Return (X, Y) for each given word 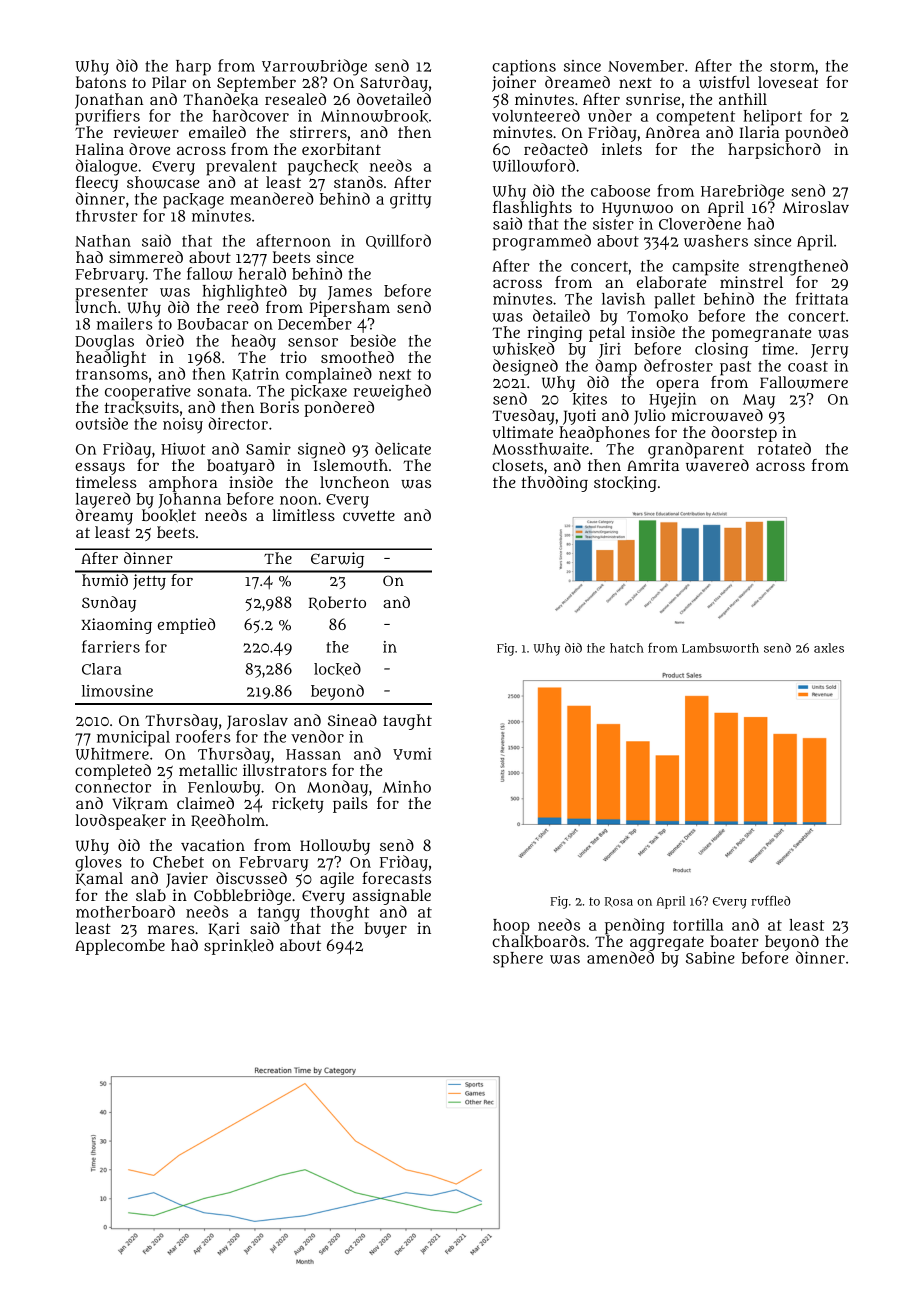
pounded (816, 134)
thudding (554, 484)
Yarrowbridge (314, 67)
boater (734, 941)
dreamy (104, 517)
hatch (627, 648)
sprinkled (239, 947)
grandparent (696, 450)
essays (100, 469)
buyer (385, 930)
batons (101, 82)
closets (517, 465)
